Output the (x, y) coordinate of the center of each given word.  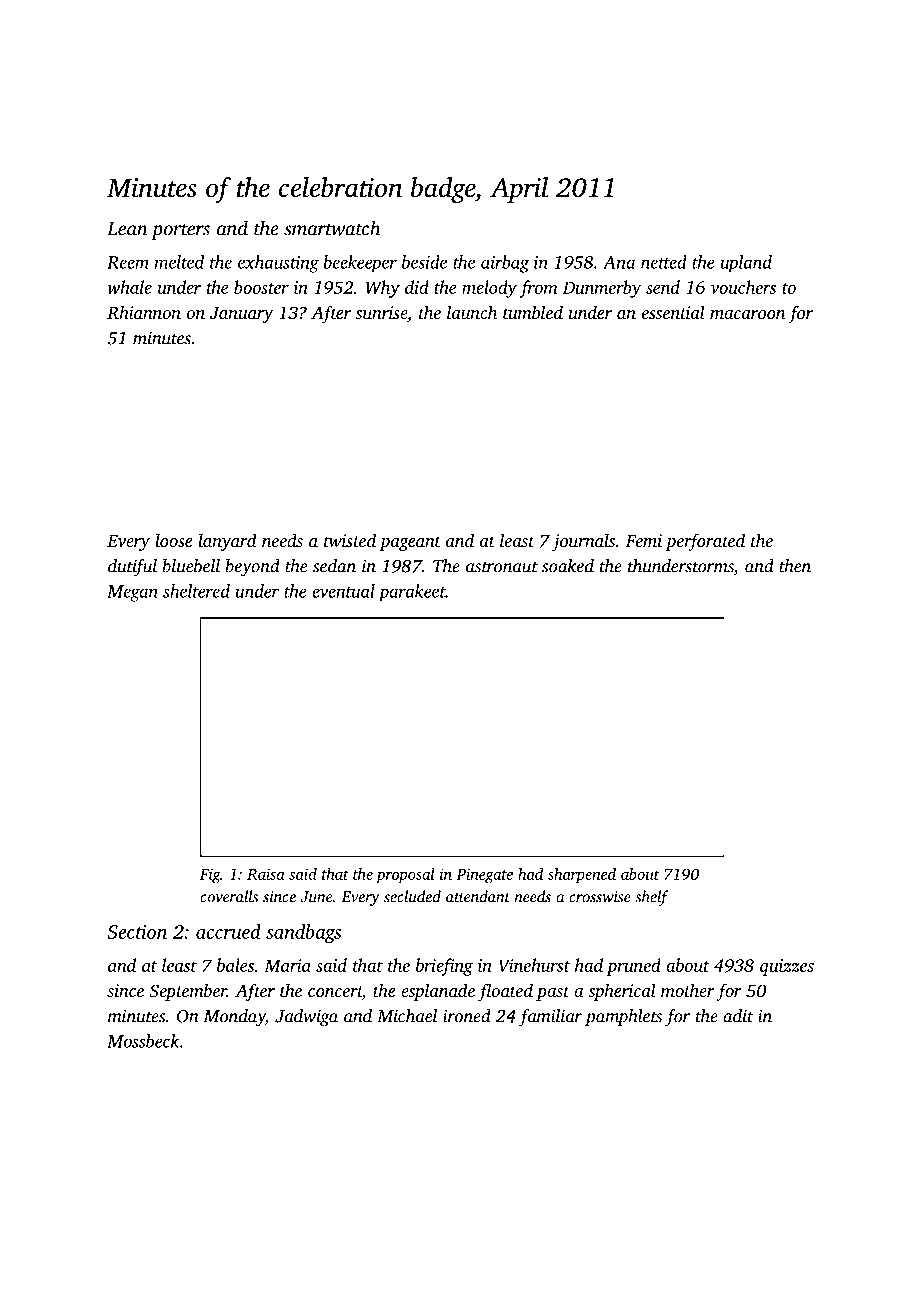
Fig (210, 876)
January (241, 315)
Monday (234, 1018)
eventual (343, 591)
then (795, 566)
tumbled (533, 312)
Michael (407, 1016)
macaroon (747, 314)
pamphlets (623, 1017)
